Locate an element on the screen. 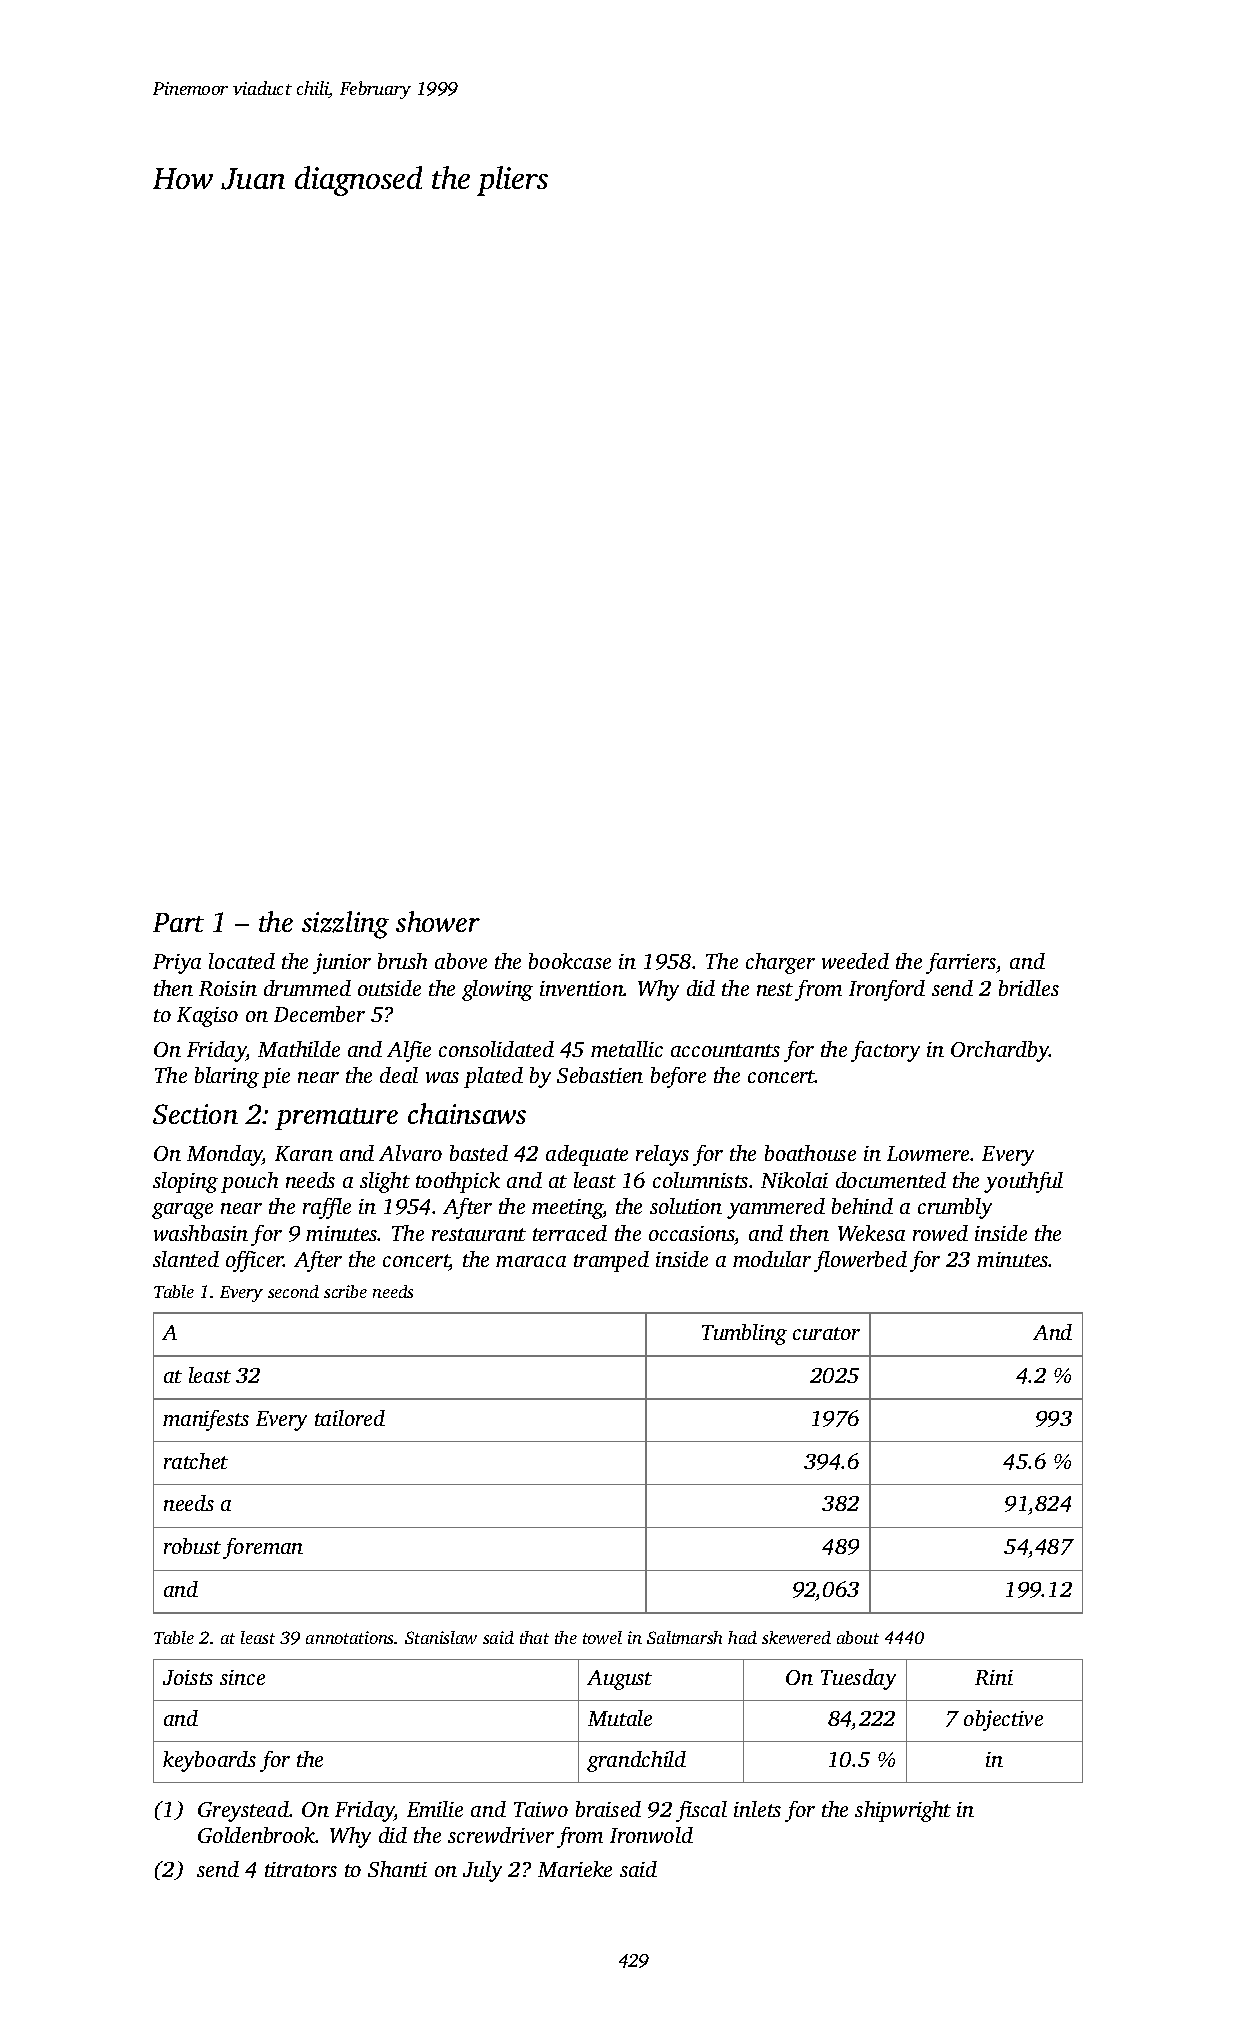 This screenshot has width=1236, height=2037. curator is located at coordinates (826, 1333).
